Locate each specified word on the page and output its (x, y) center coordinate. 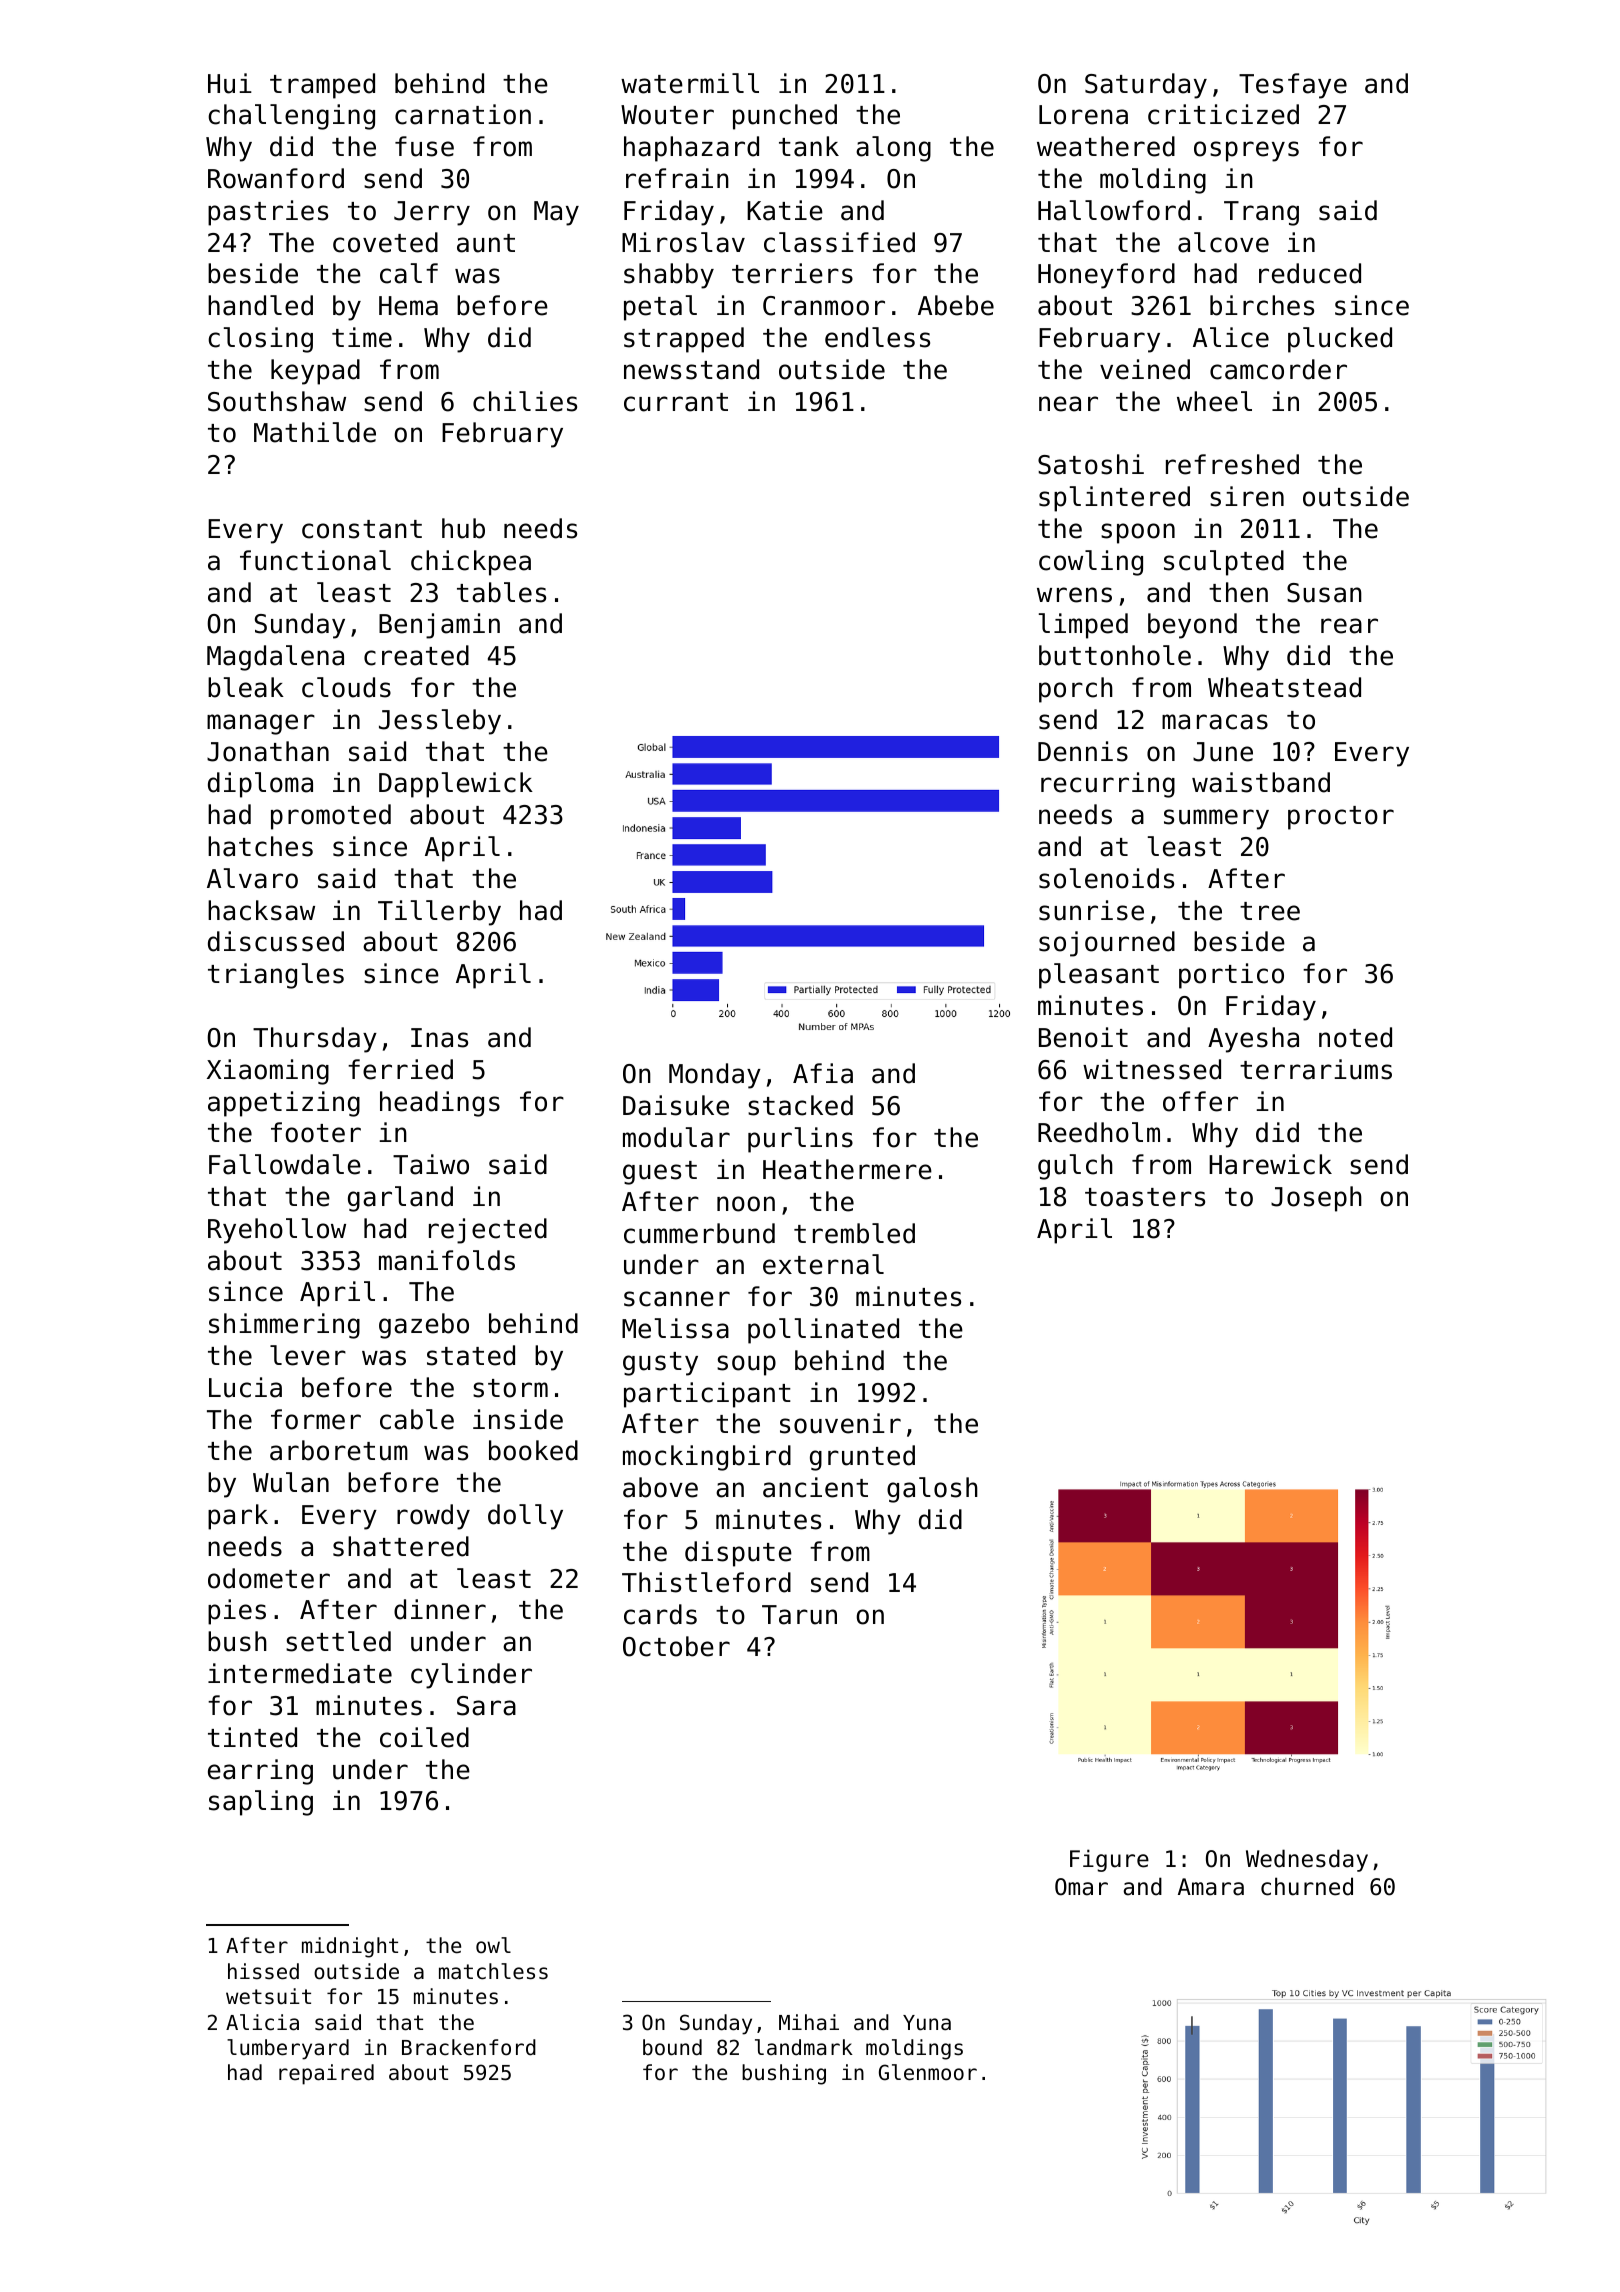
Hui (230, 83)
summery (1216, 819)
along (893, 149)
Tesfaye (1293, 86)
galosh (932, 1490)
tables (501, 592)
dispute (738, 1554)
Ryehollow (277, 1231)
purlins (800, 1140)
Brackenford (469, 2047)
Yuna (927, 2023)
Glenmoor (928, 2072)
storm (510, 1388)
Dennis (1083, 751)
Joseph (1316, 1199)
